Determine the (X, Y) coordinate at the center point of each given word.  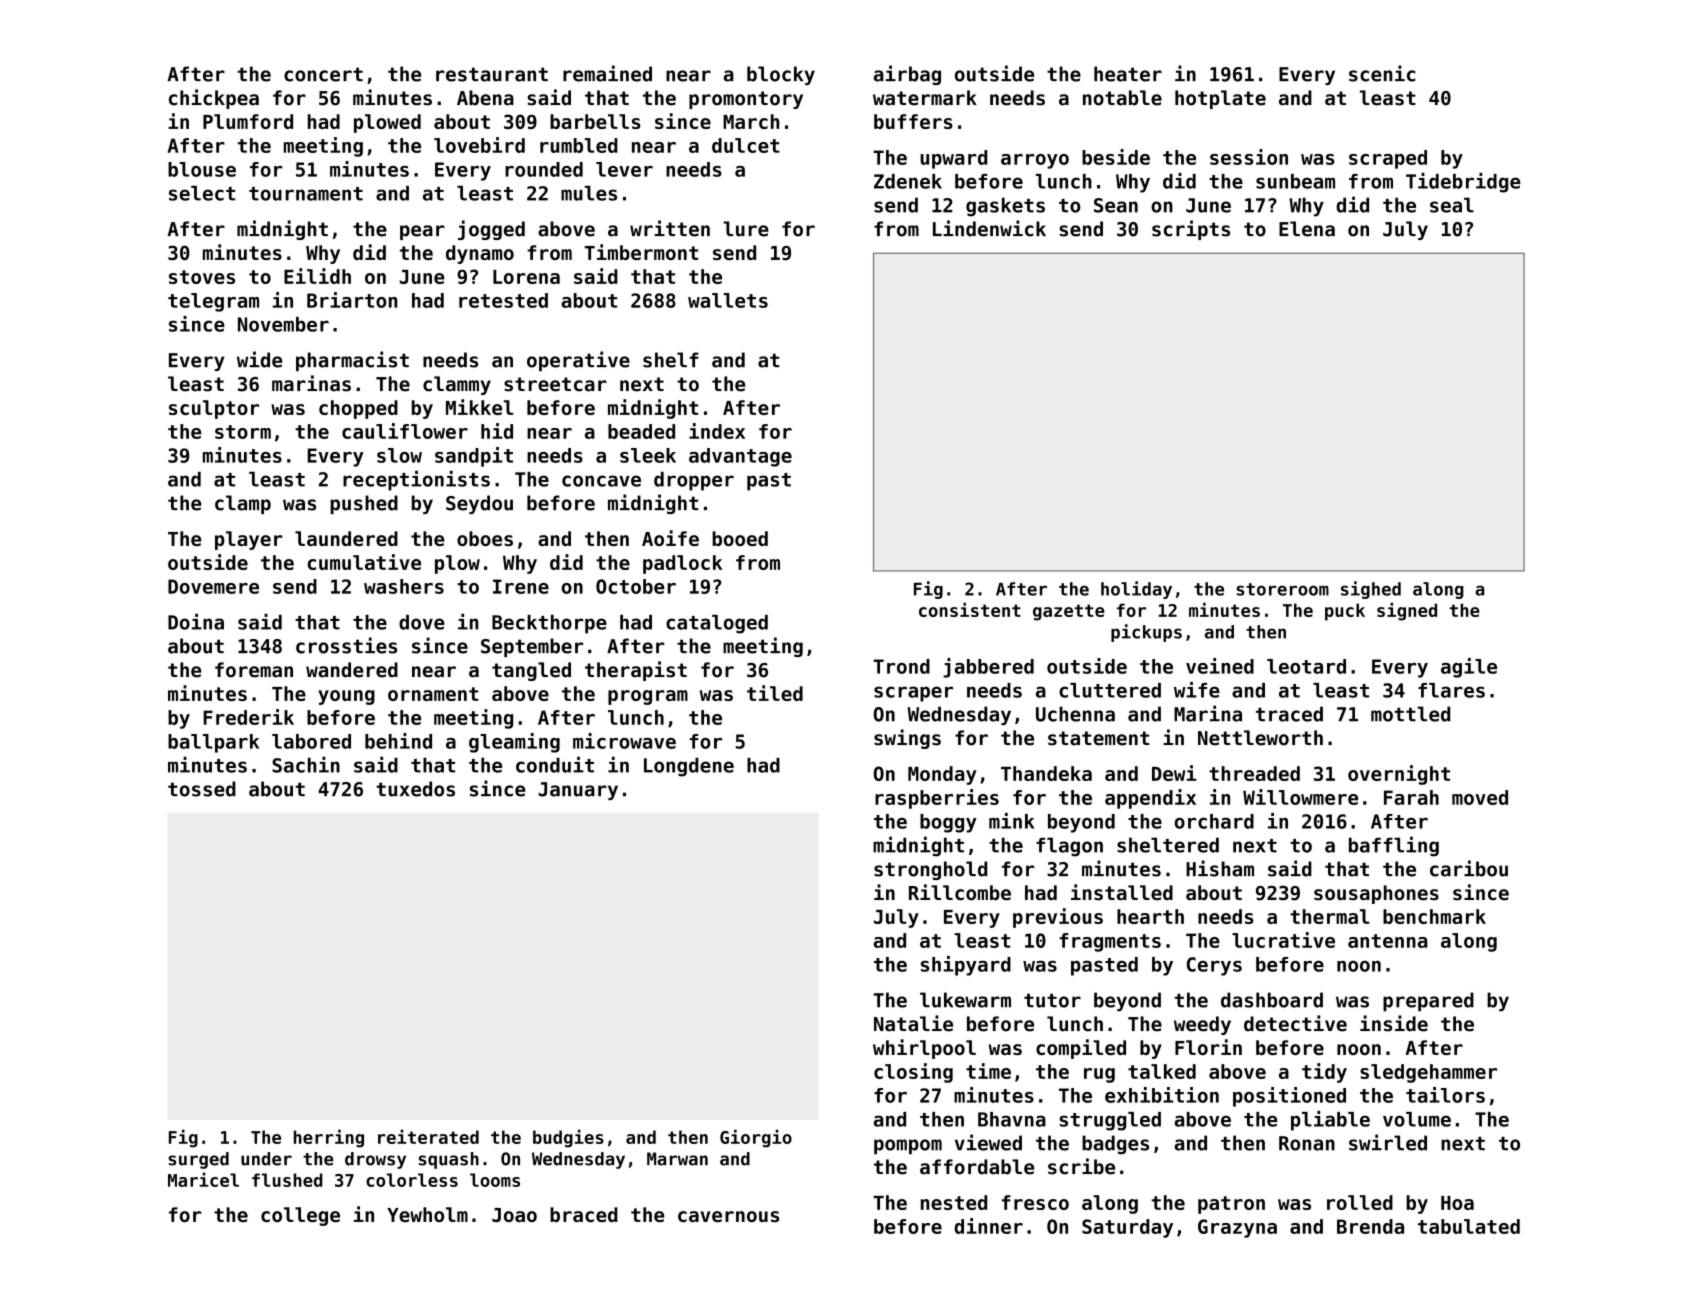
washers (404, 586)
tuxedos (415, 789)
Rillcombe (960, 892)
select (202, 193)
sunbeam (1295, 181)
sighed (1371, 590)
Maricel (203, 1179)
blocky (781, 75)
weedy (1202, 1025)
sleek (648, 455)
